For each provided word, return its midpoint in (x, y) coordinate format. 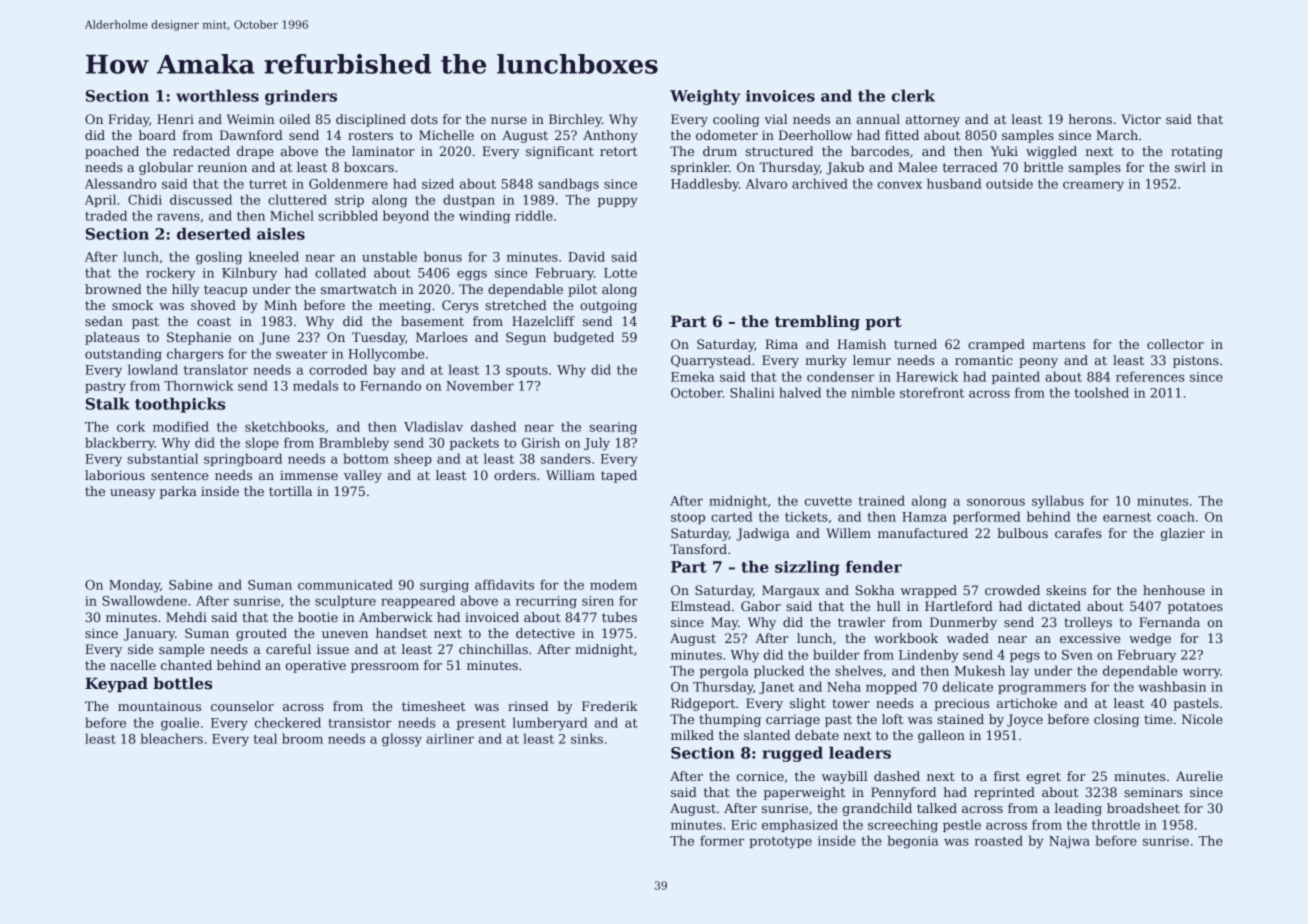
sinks (587, 738)
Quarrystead (711, 361)
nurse (509, 120)
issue (333, 649)
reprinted (1004, 793)
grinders (301, 97)
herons (1090, 119)
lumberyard (550, 724)
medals (315, 385)
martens (1059, 344)
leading (1078, 809)
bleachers (172, 738)
